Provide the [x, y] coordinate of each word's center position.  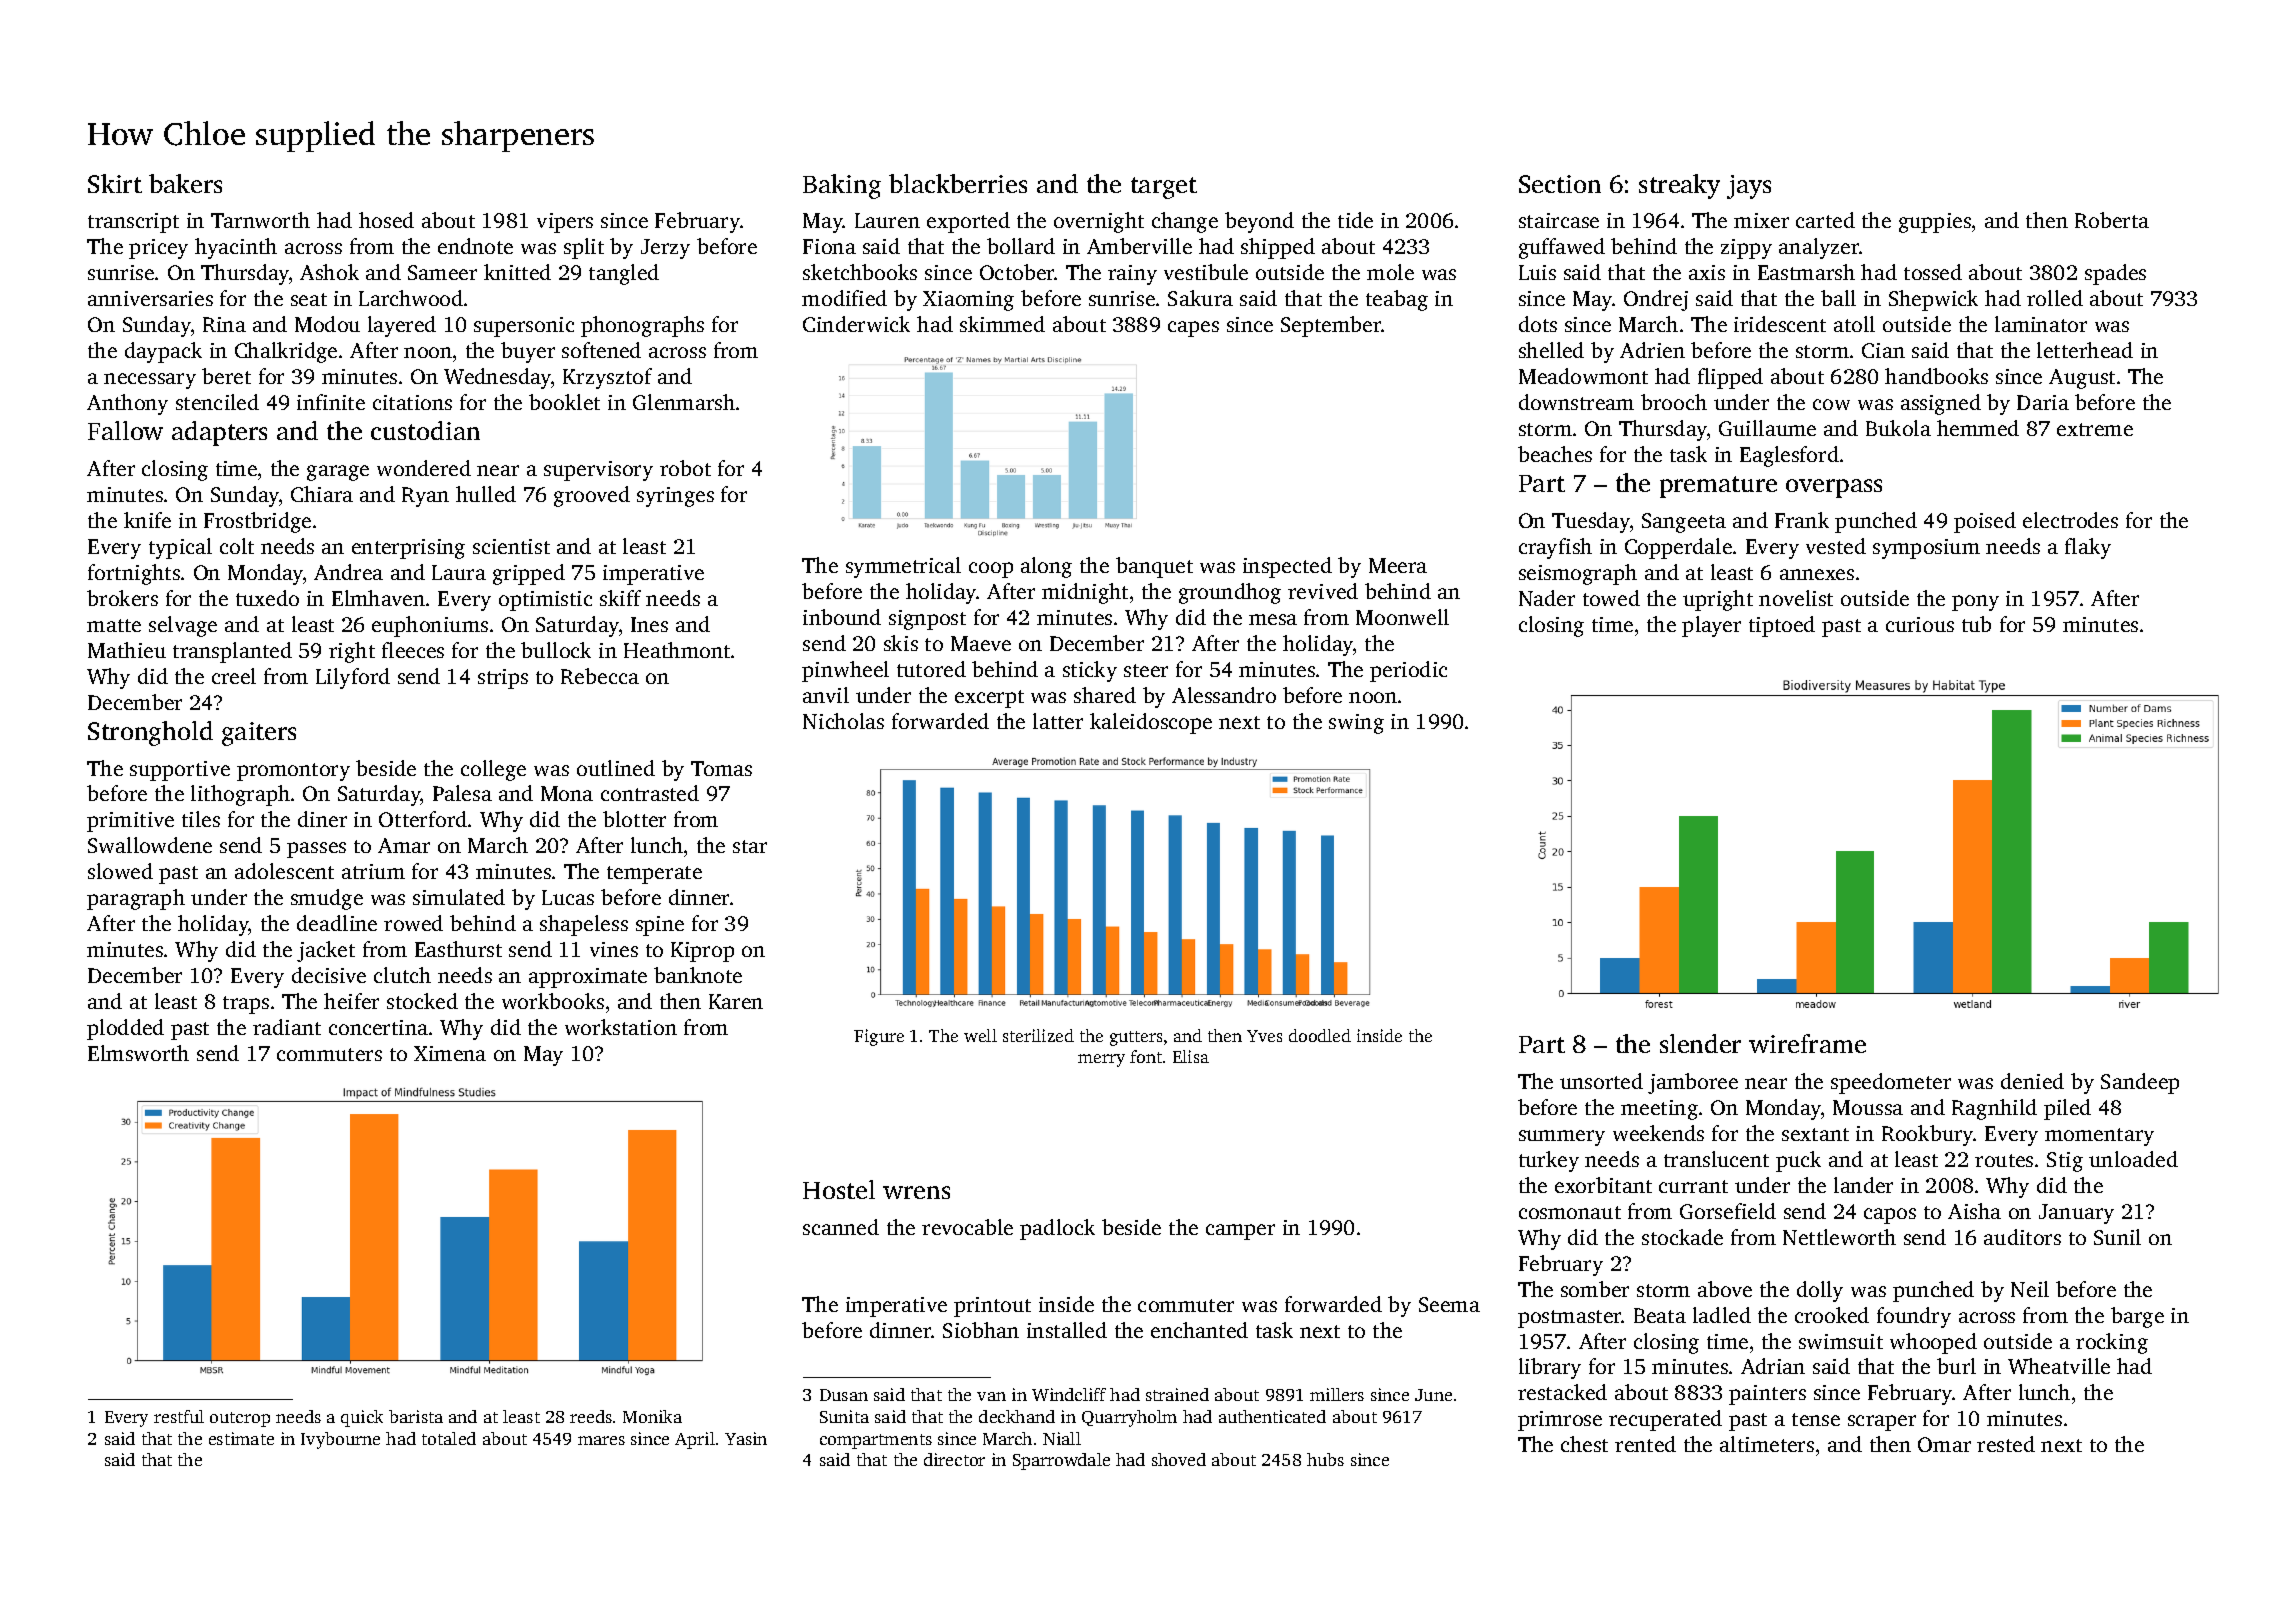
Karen [736, 1001]
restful [179, 1416]
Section [1560, 184]
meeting [1659, 1110]
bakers [185, 183]
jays [1749, 187]
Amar [404, 845]
